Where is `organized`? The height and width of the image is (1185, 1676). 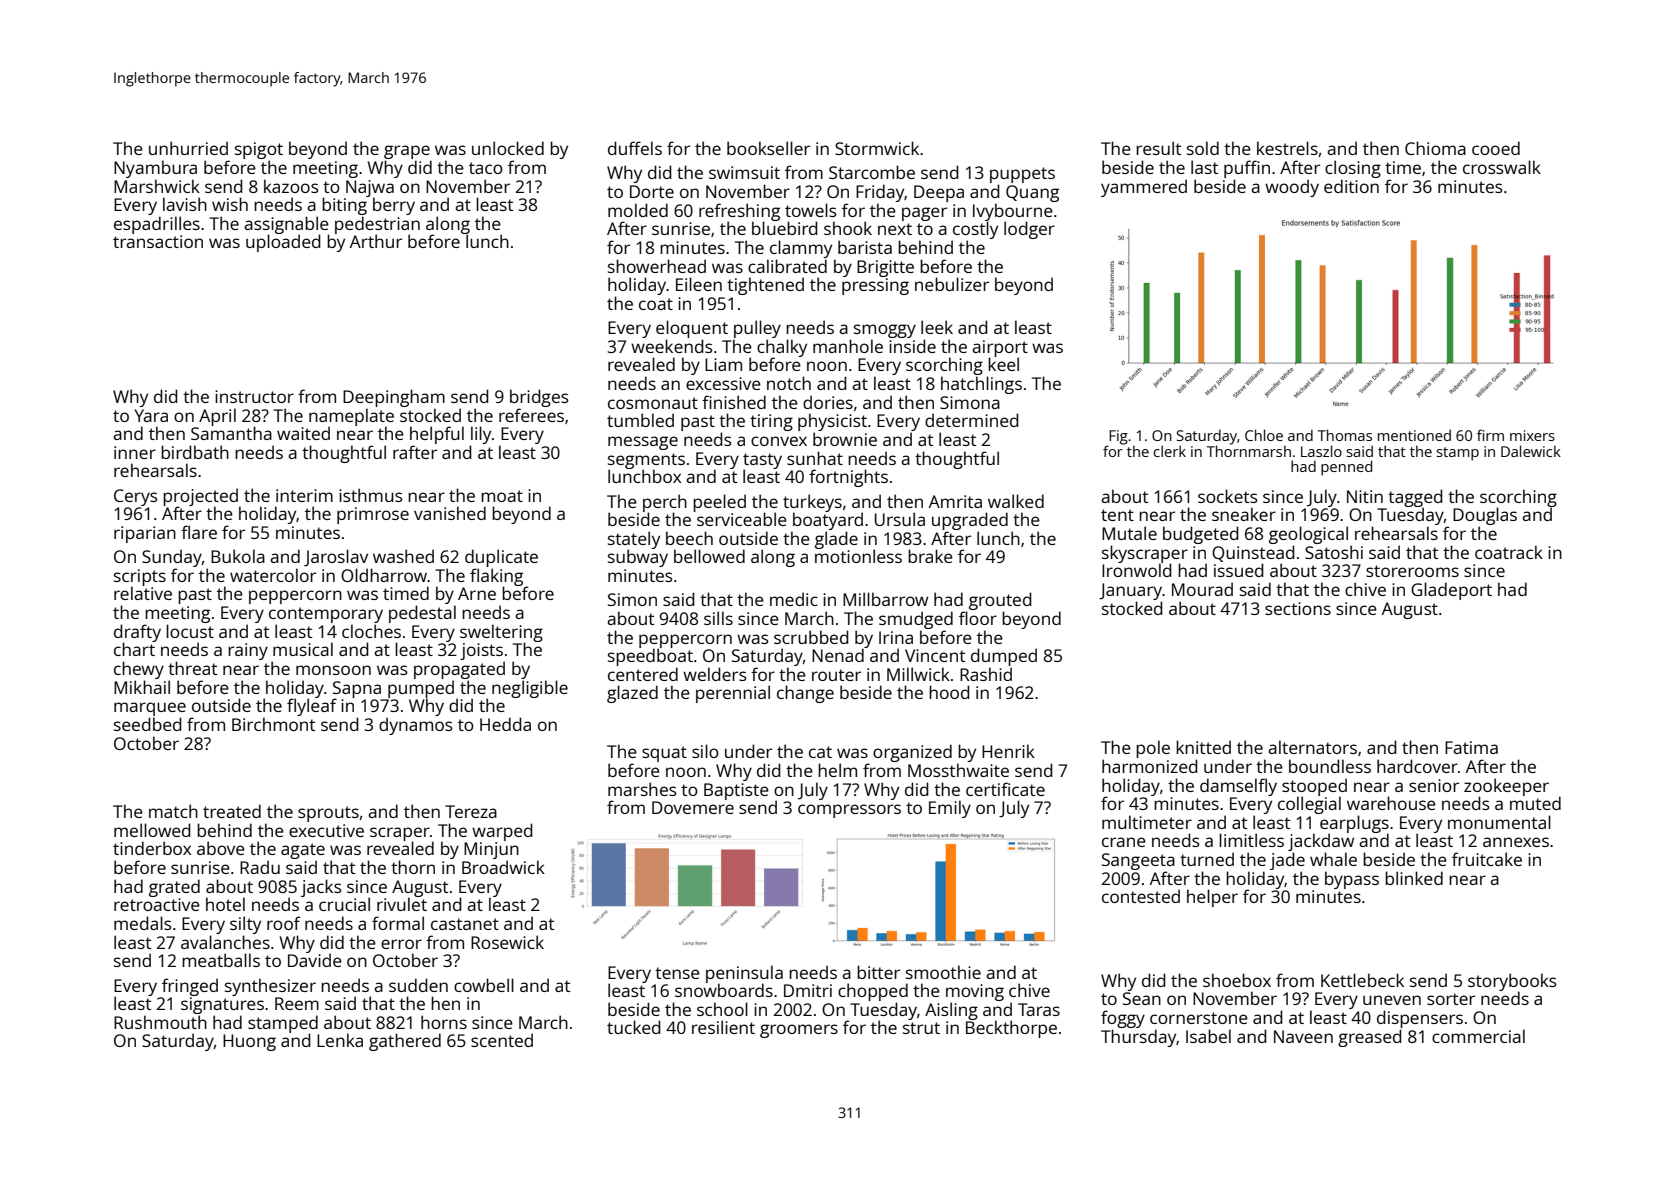 organized is located at coordinates (912, 753).
